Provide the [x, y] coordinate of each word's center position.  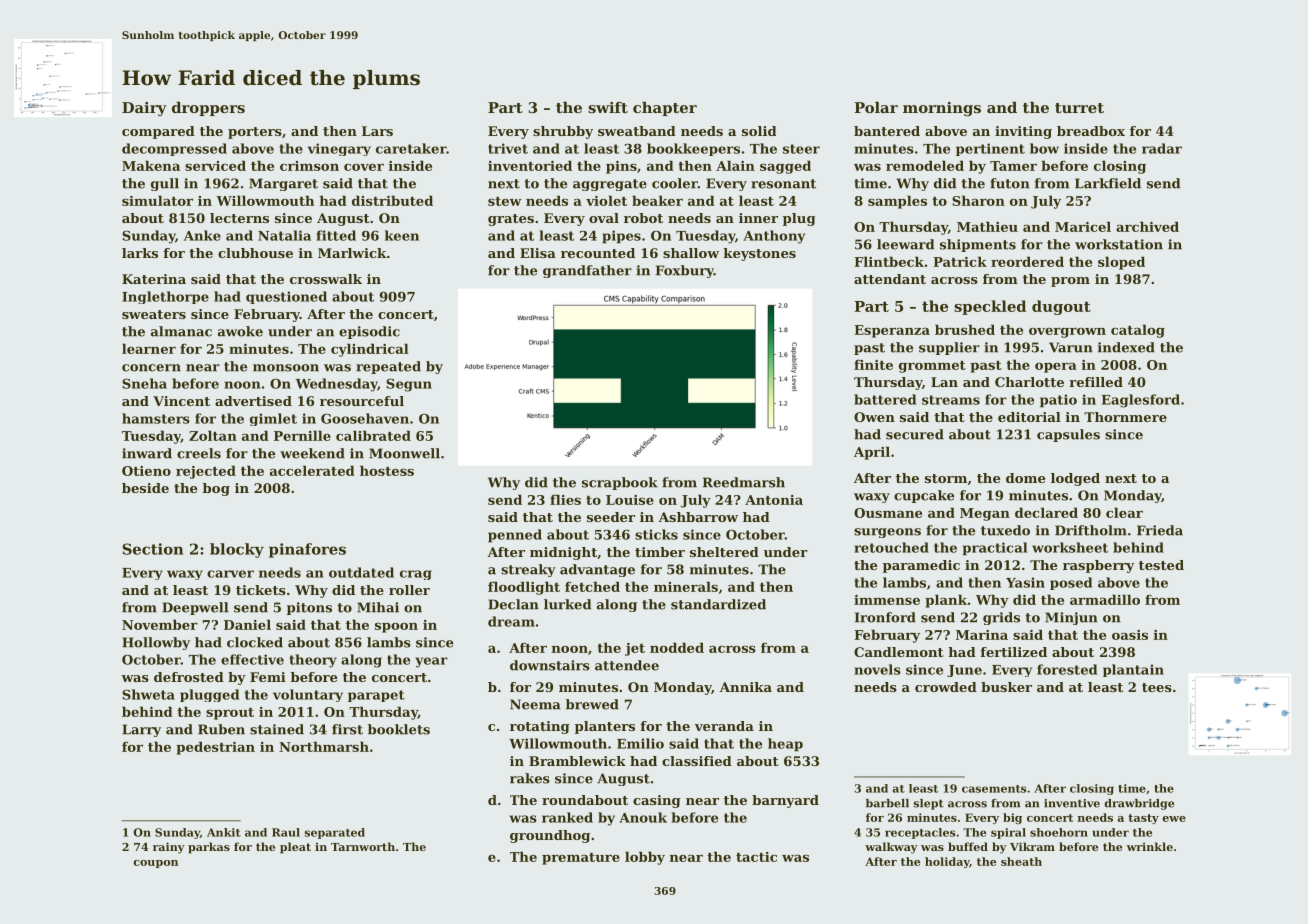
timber [660, 552]
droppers [208, 109]
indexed [1126, 347]
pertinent [990, 149]
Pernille [302, 435]
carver [230, 574]
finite [873, 365]
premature [581, 859]
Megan [985, 514]
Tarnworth [363, 846]
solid [759, 131]
